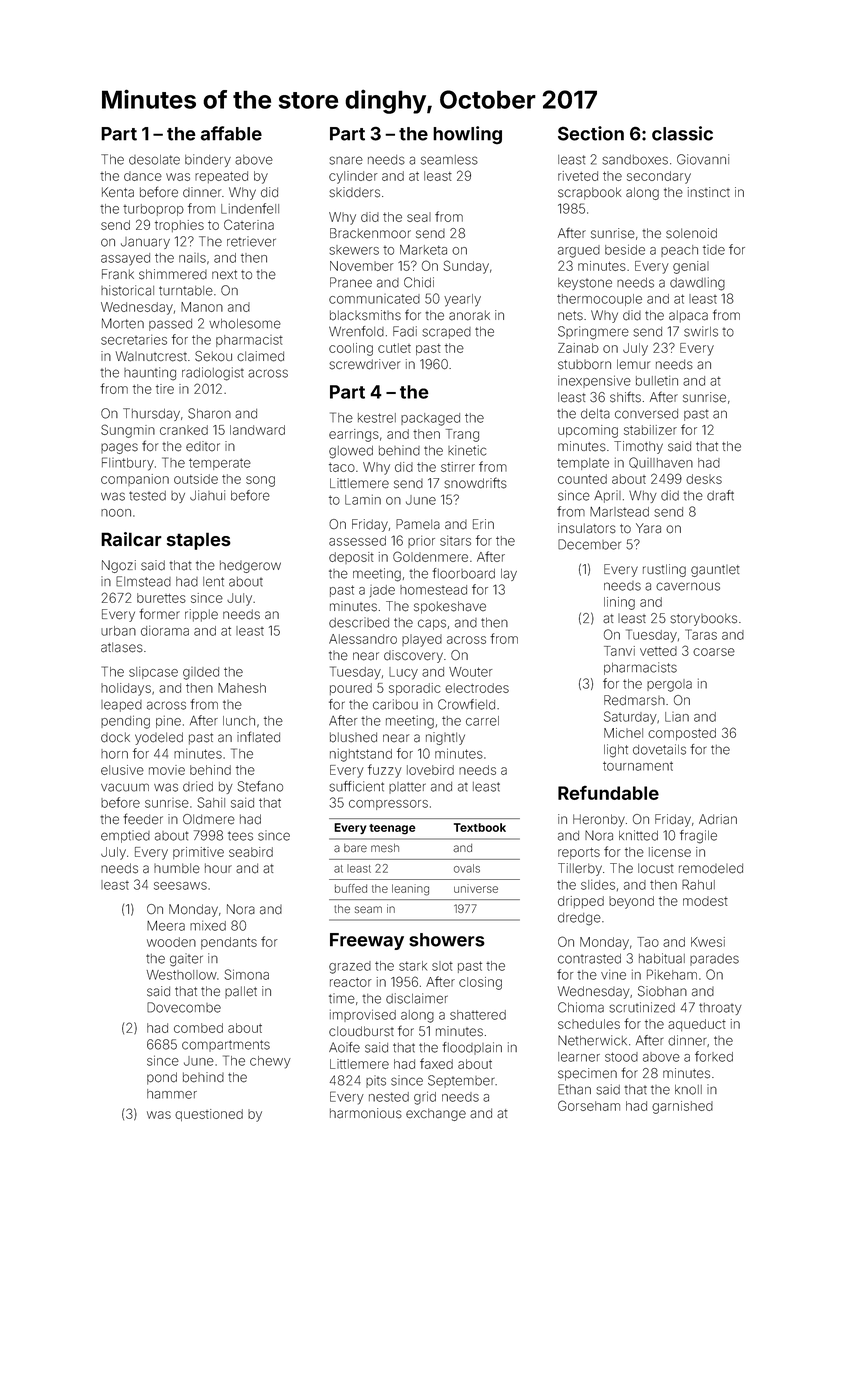  I want to click on sandboxes, so click(635, 160).
